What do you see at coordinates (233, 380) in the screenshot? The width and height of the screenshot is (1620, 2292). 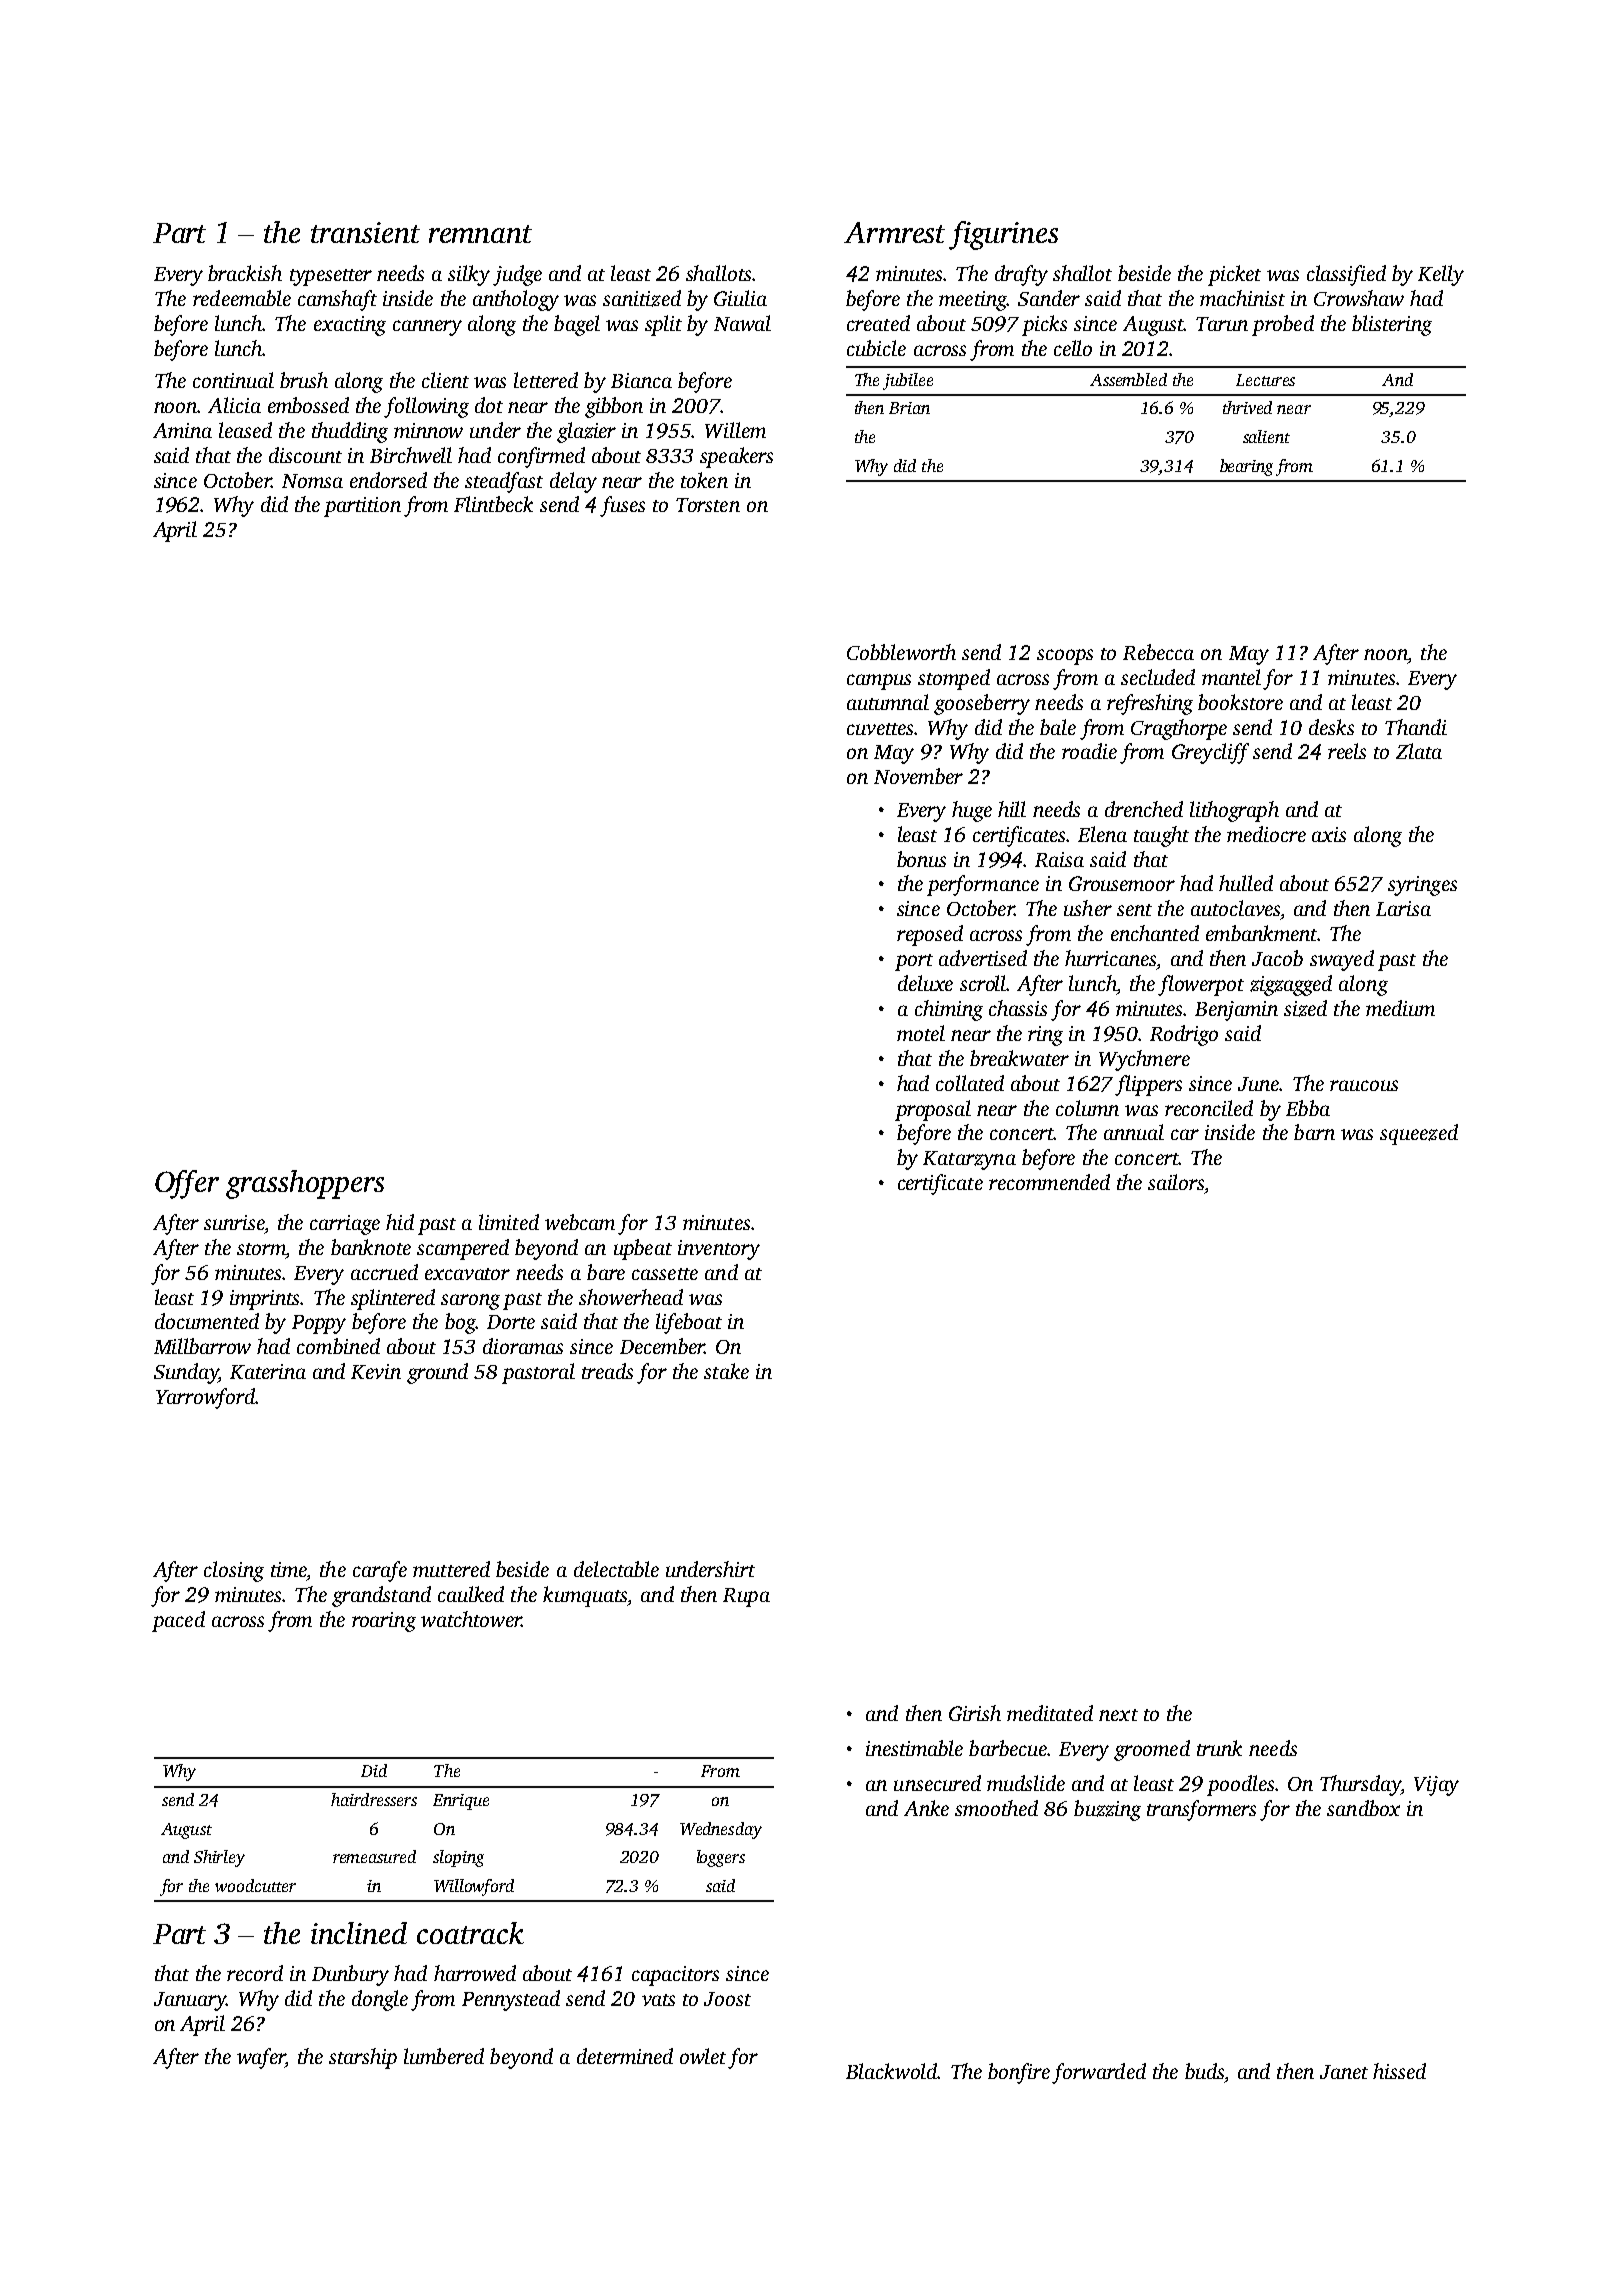 I see `continual` at bounding box center [233, 380].
